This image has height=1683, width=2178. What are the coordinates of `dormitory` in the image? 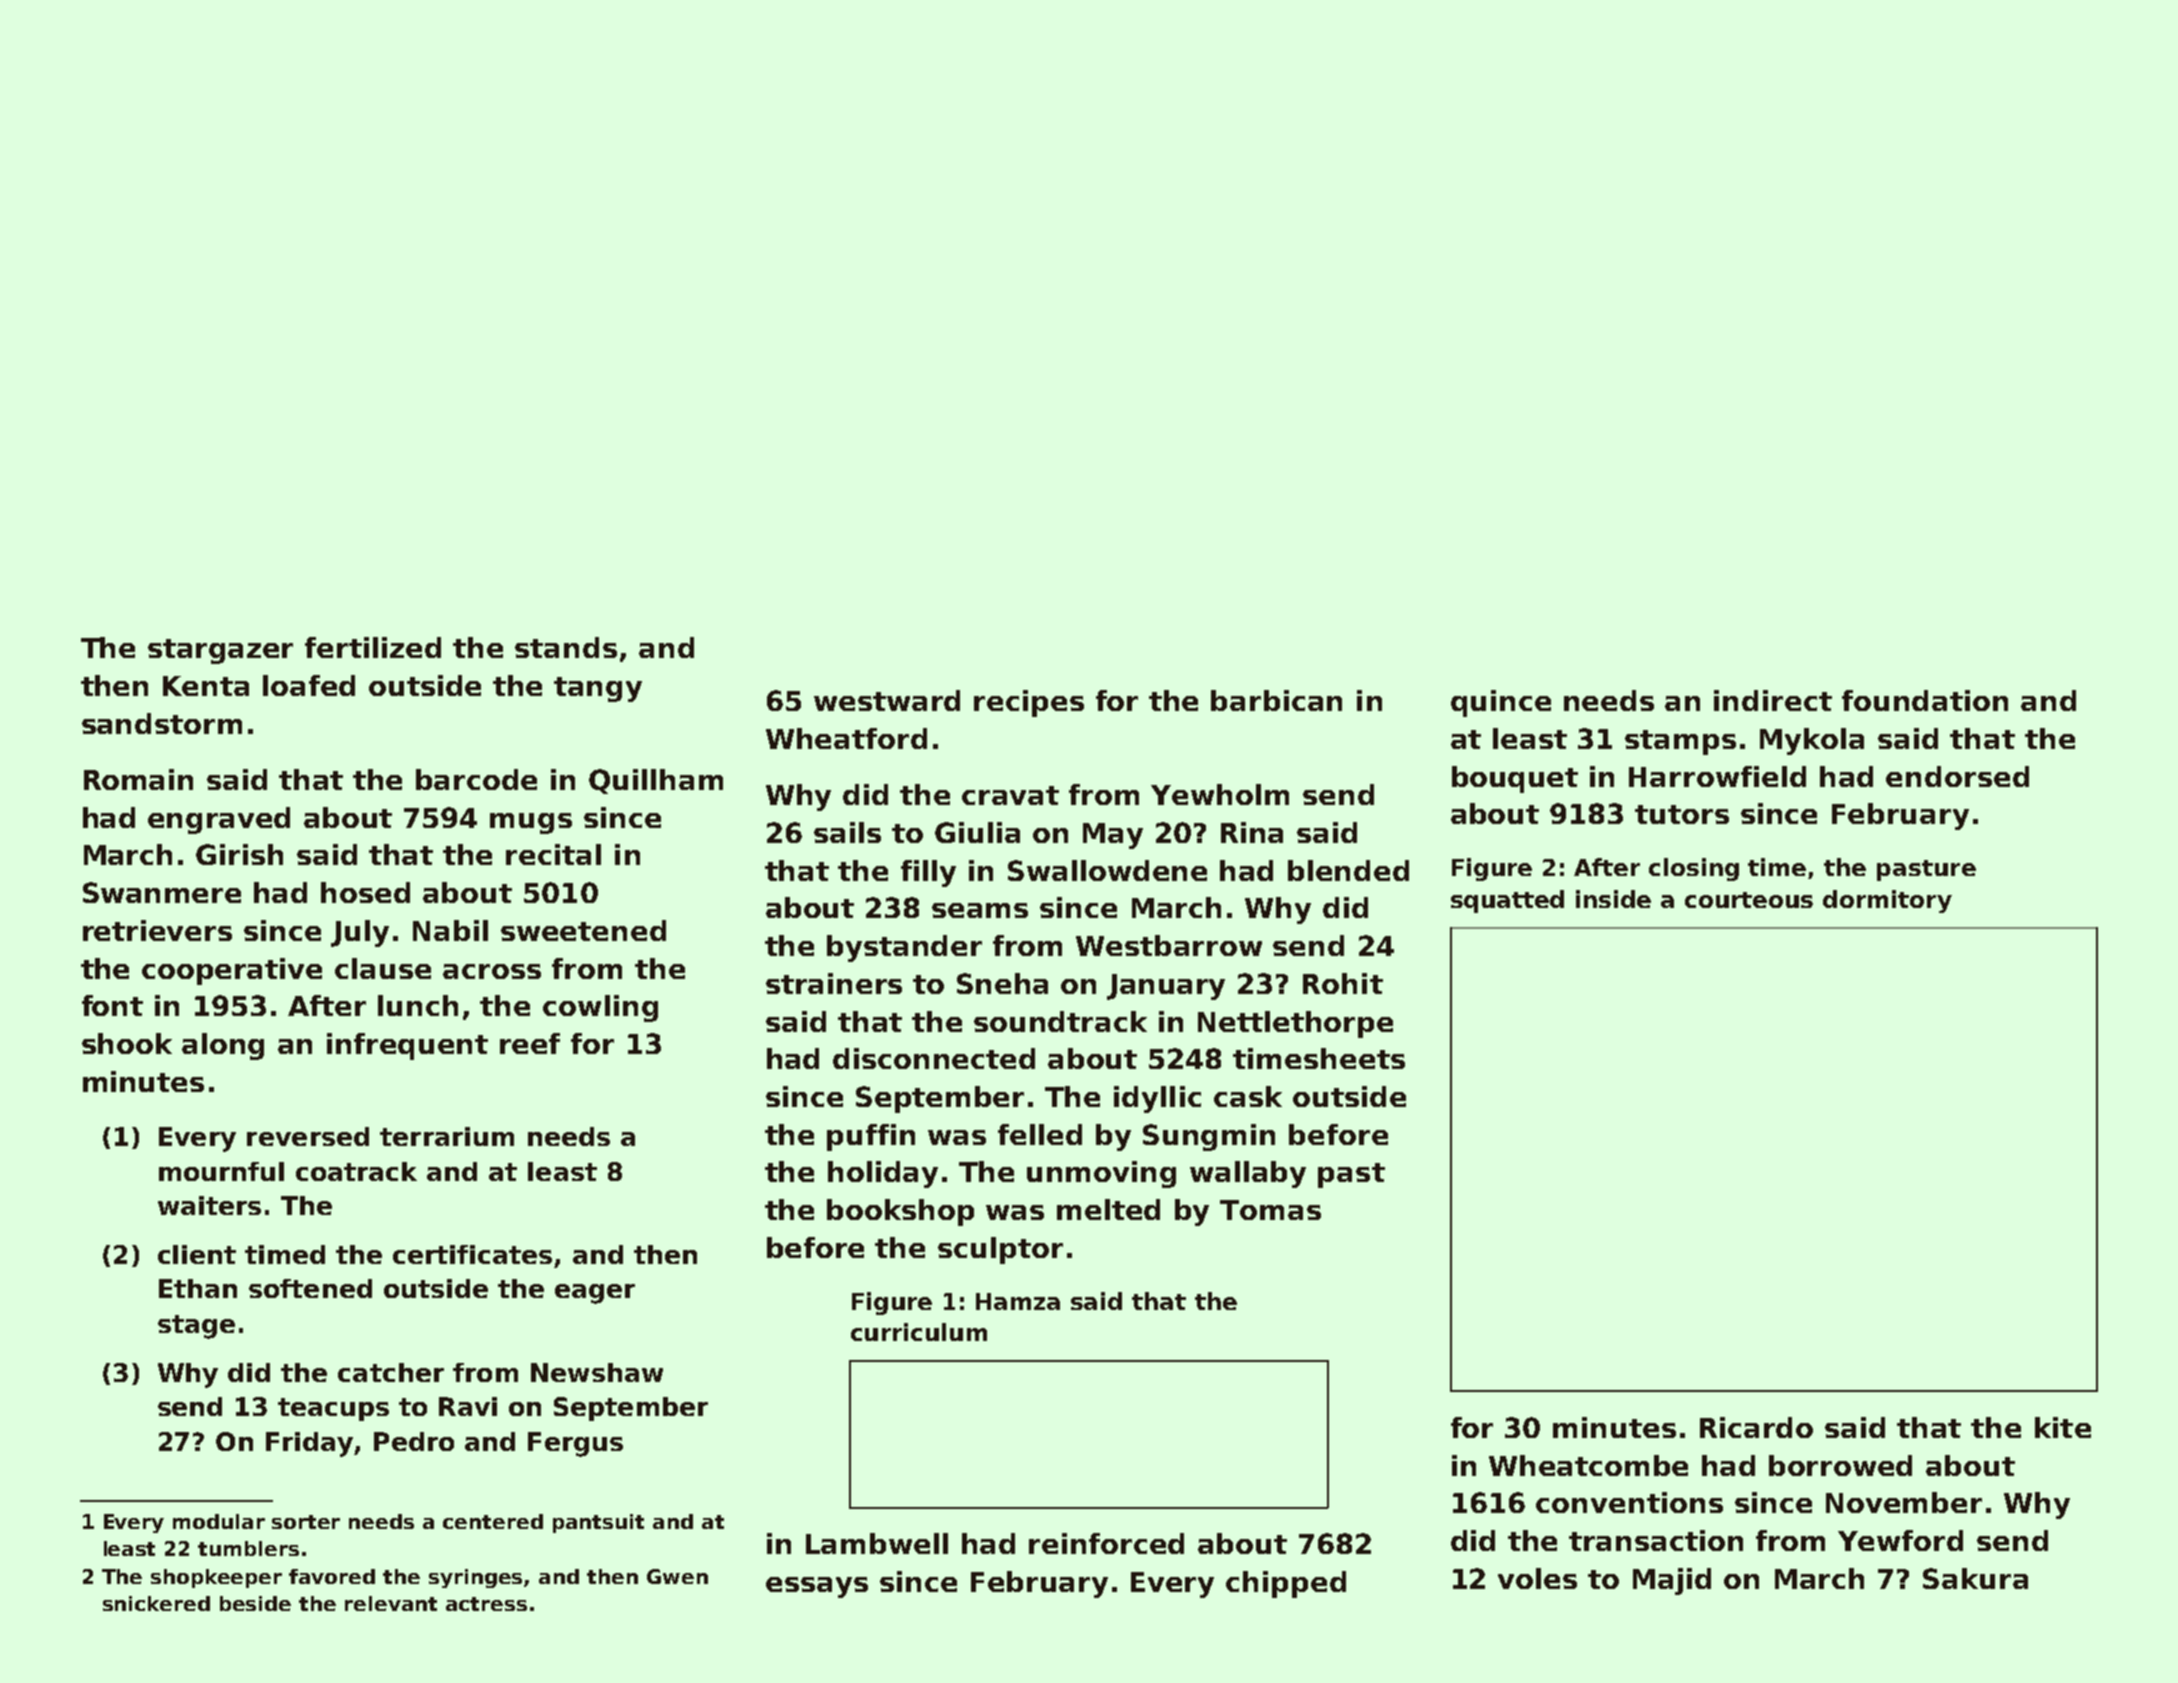 It's located at (1887, 901).
